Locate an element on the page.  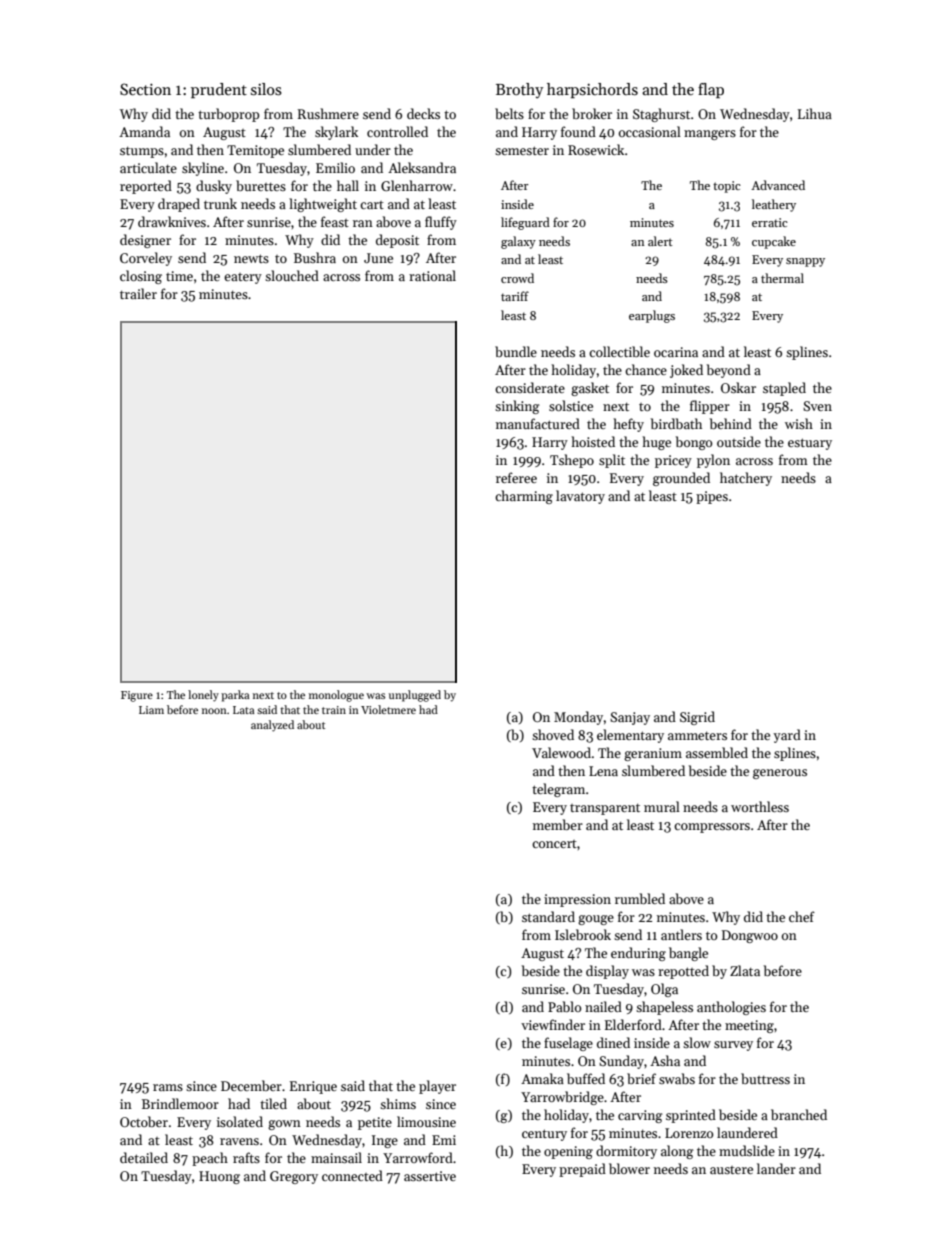
June is located at coordinates (378, 258).
